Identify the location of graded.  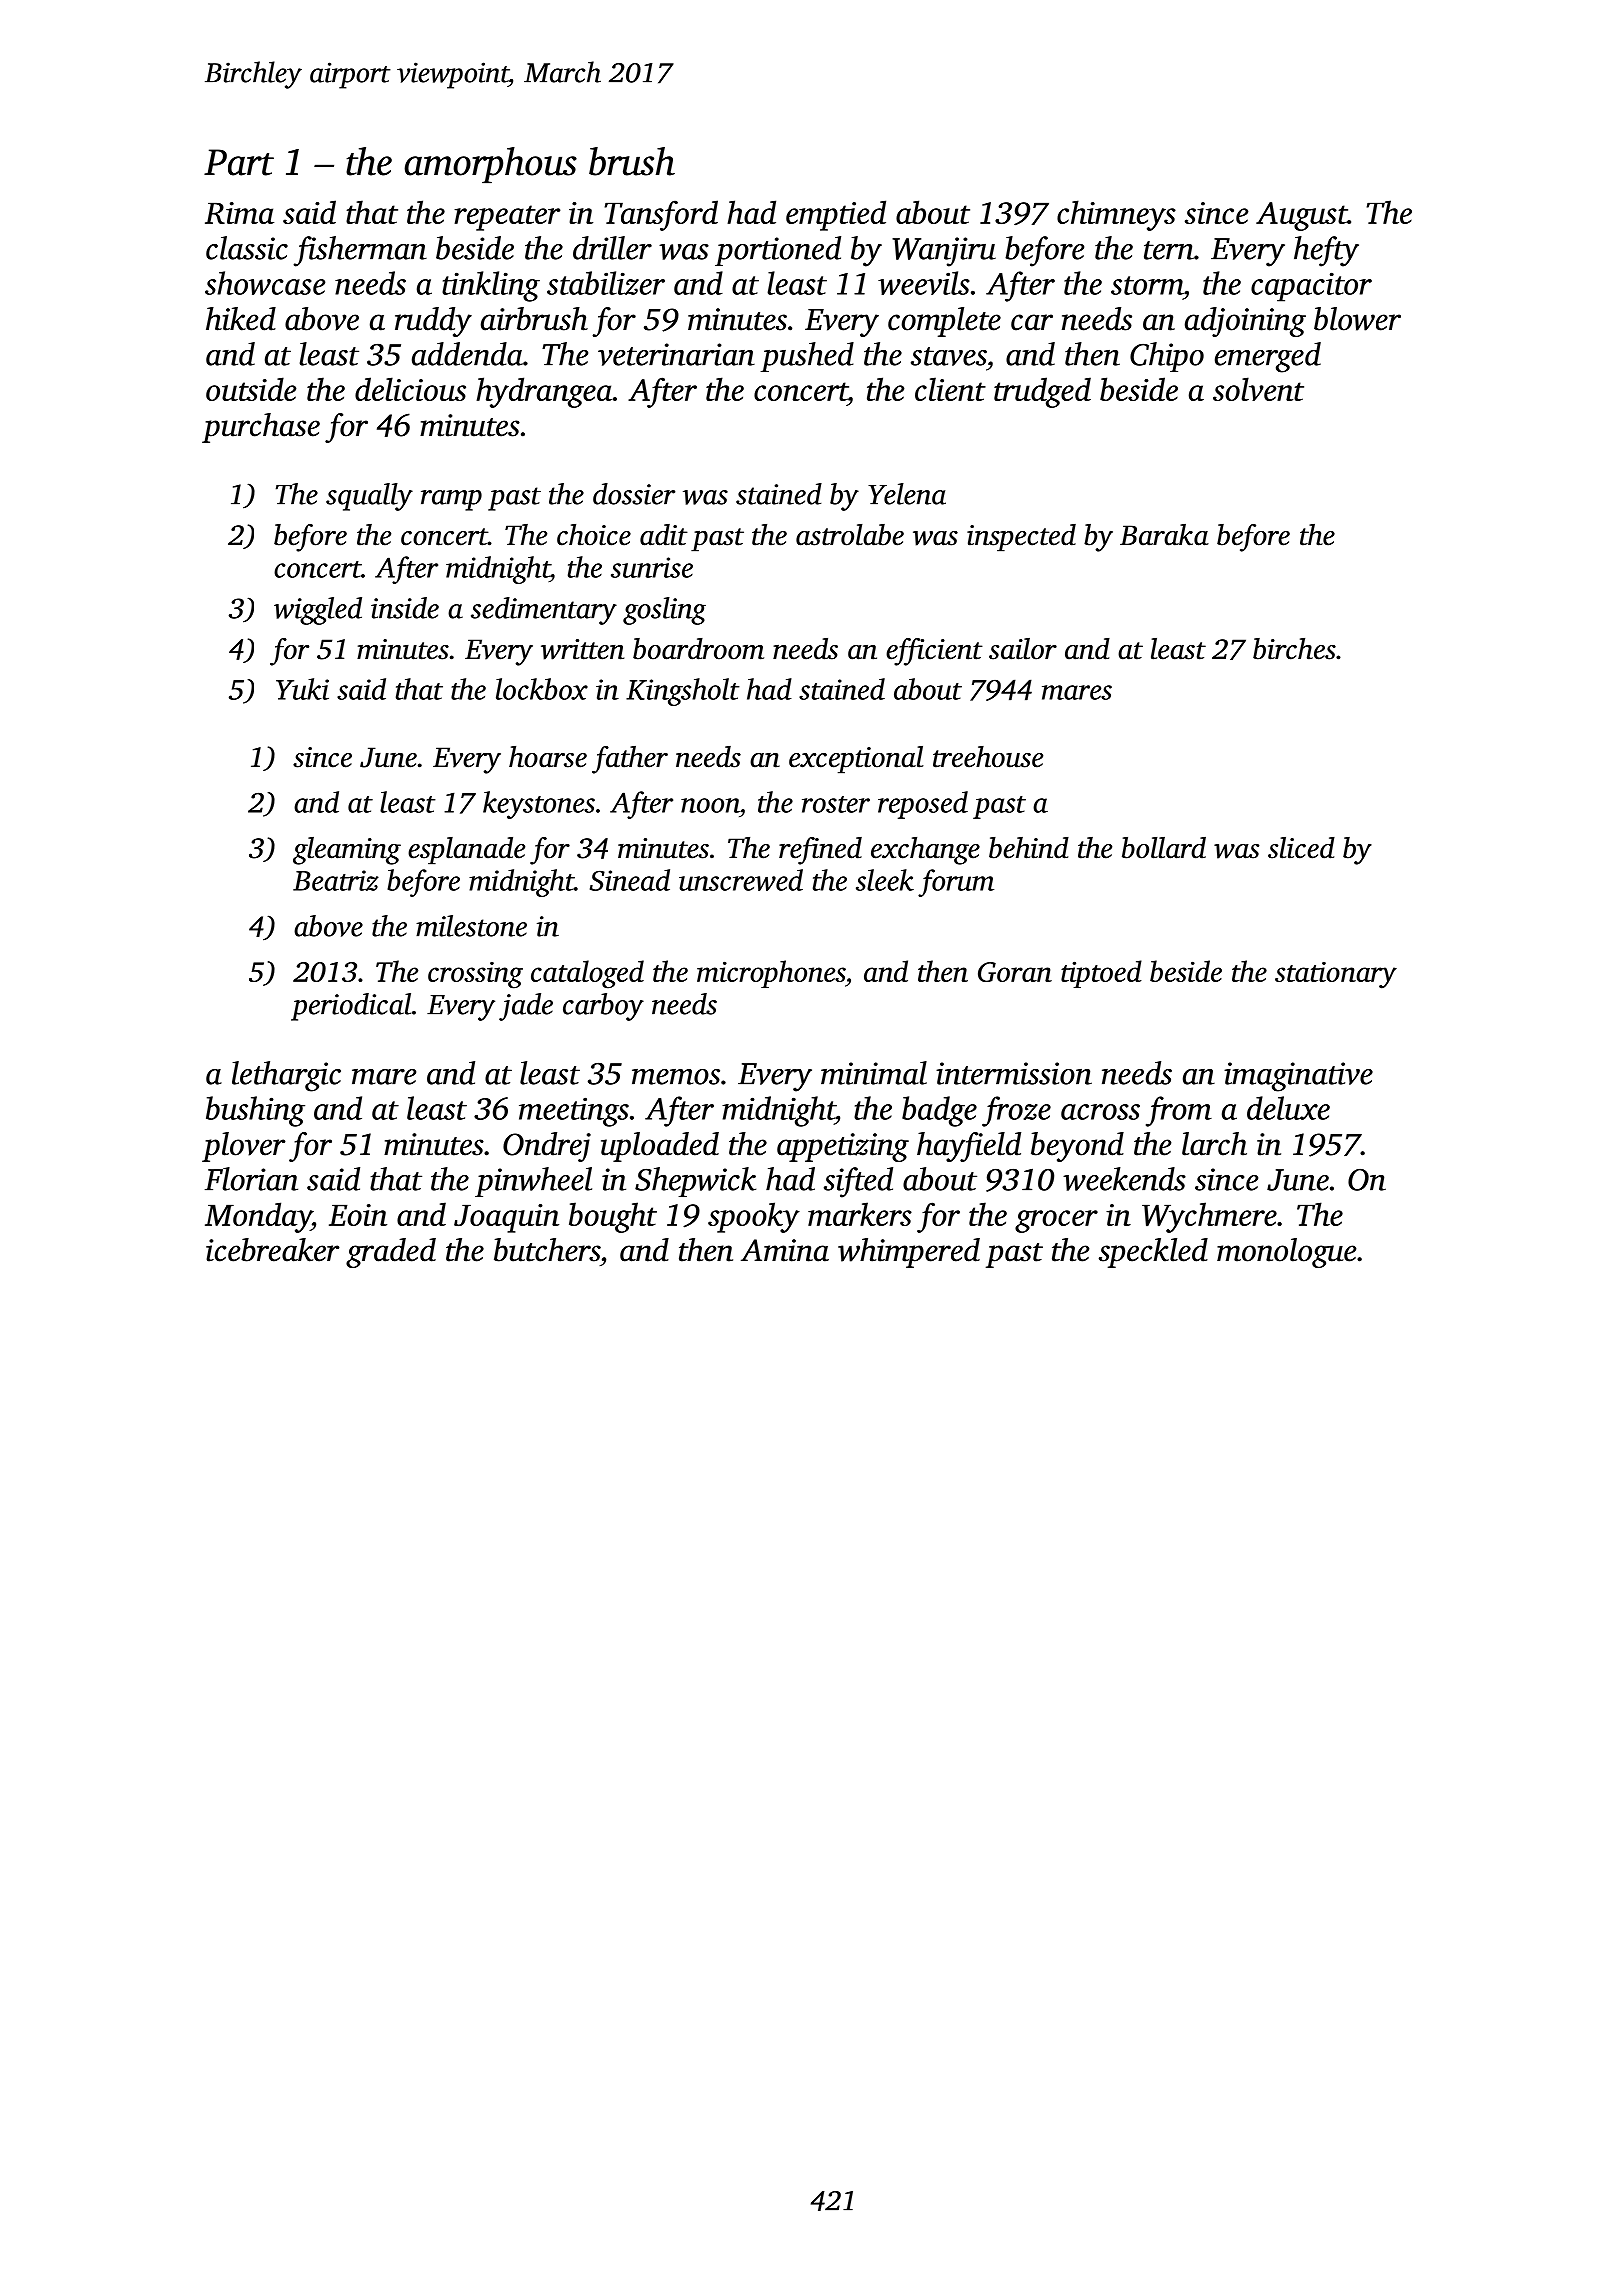
(391, 1253).
